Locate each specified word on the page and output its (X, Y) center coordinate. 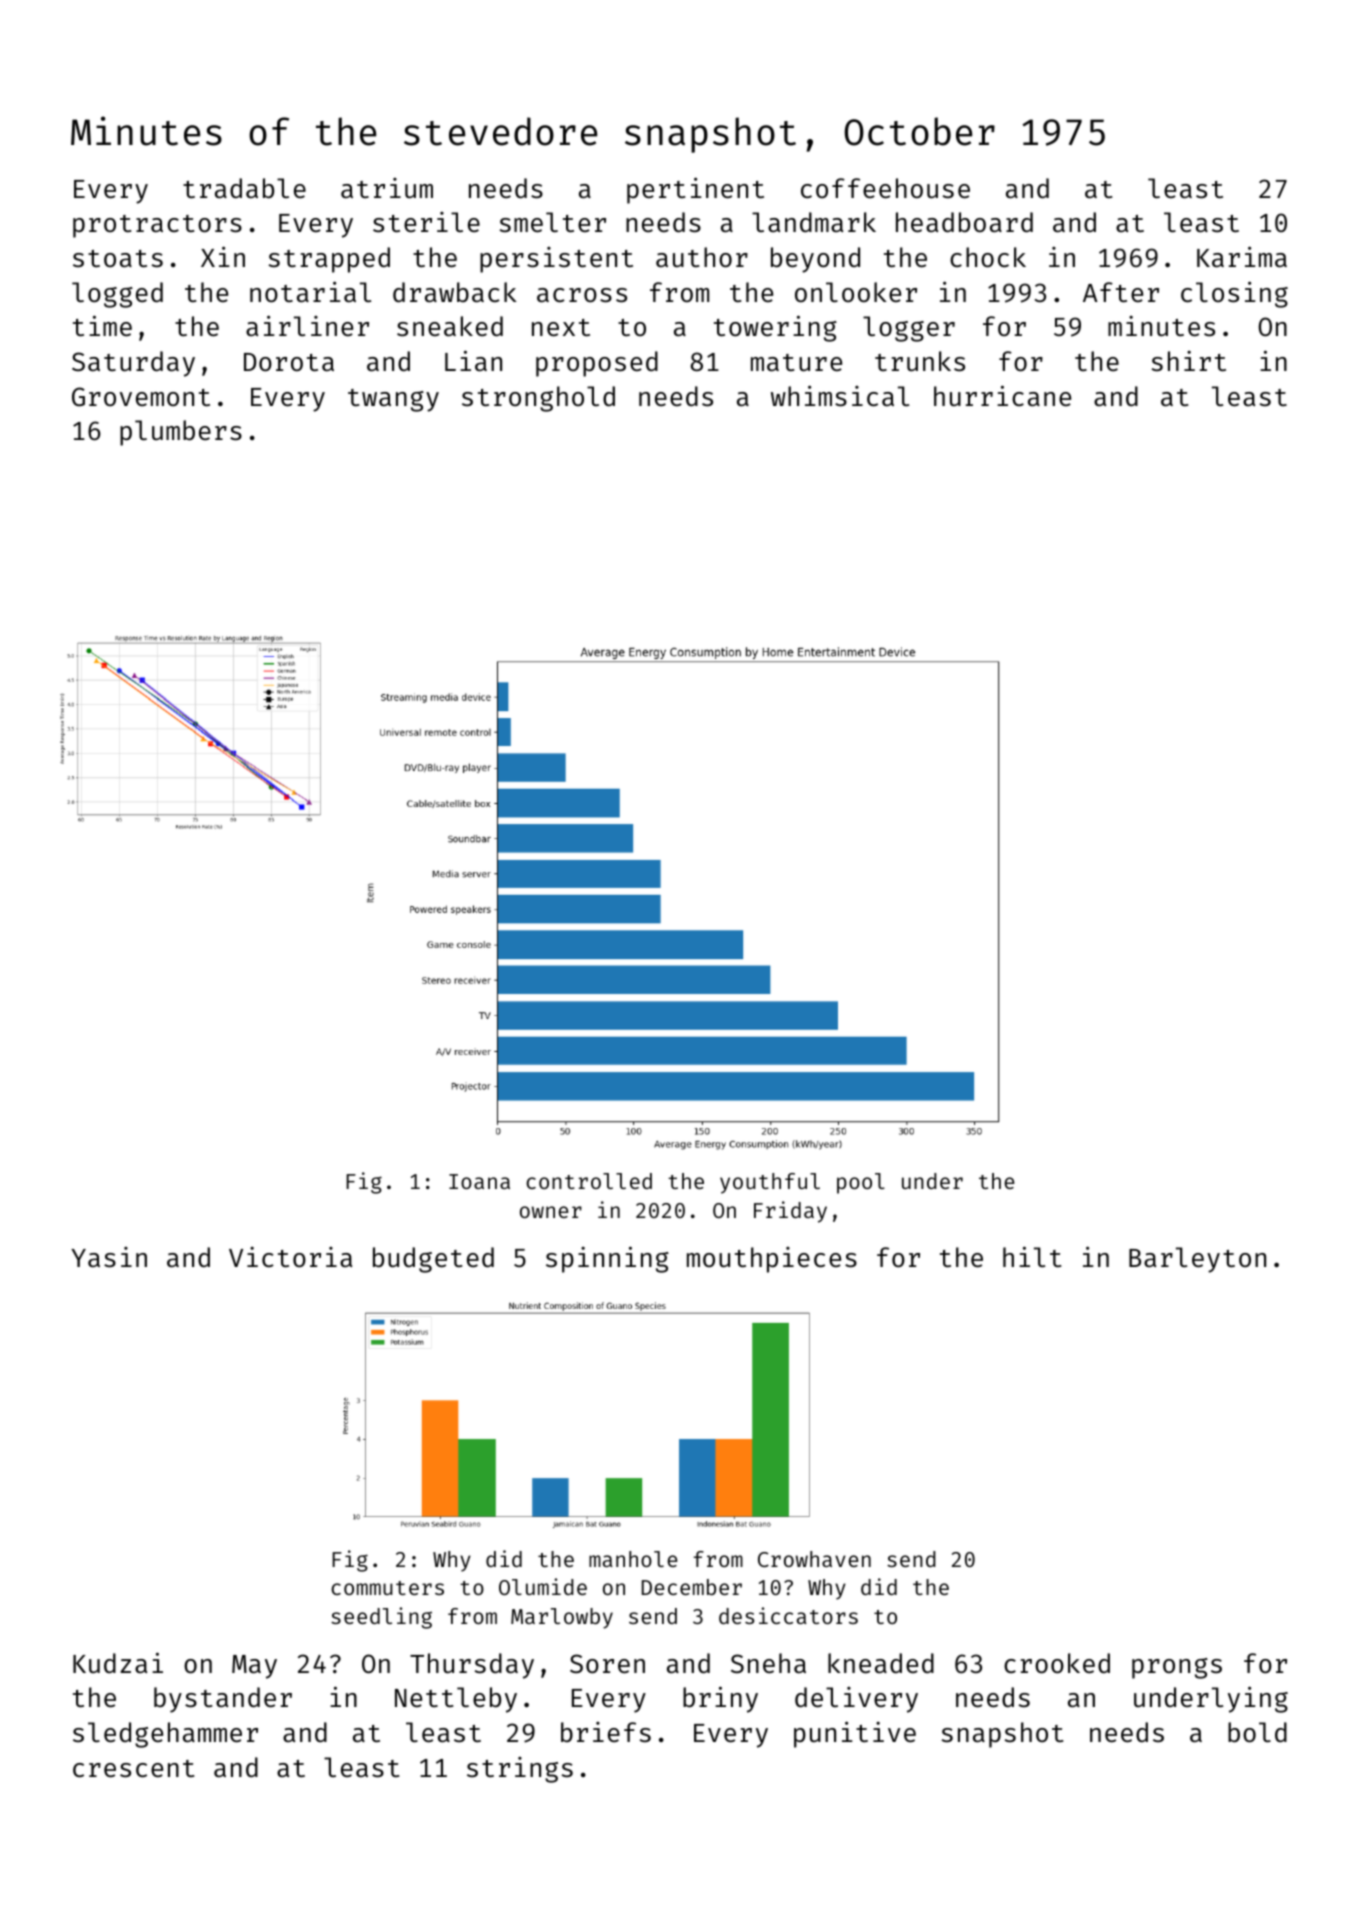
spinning (607, 1259)
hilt (1032, 1257)
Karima (1242, 257)
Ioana (479, 1181)
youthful (770, 1183)
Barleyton (1197, 1260)
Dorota (289, 362)
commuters (387, 1588)
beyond (815, 260)
